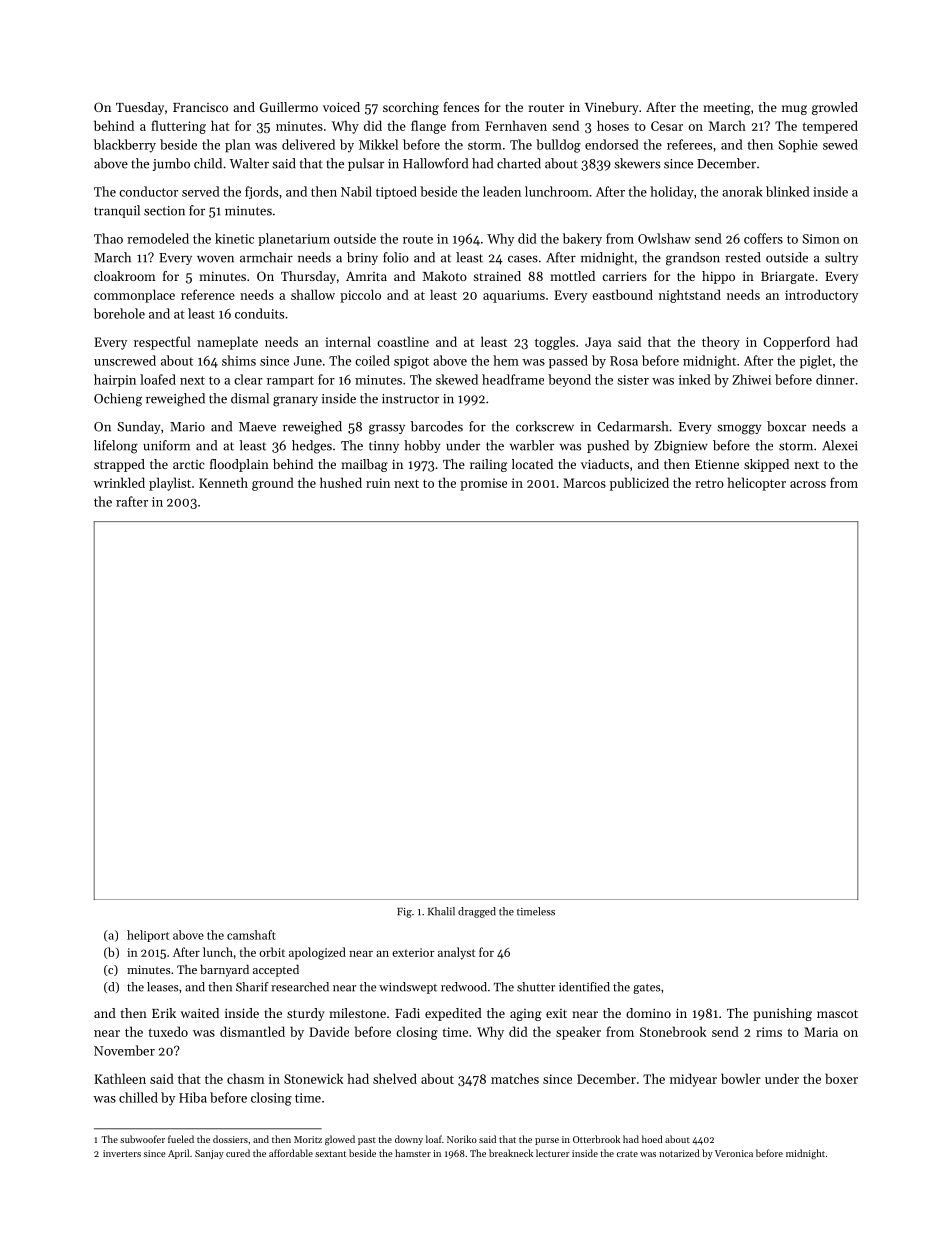 The width and height of the screenshot is (952, 1233). What do you see at coordinates (148, 936) in the screenshot?
I see `heliport` at bounding box center [148, 936].
